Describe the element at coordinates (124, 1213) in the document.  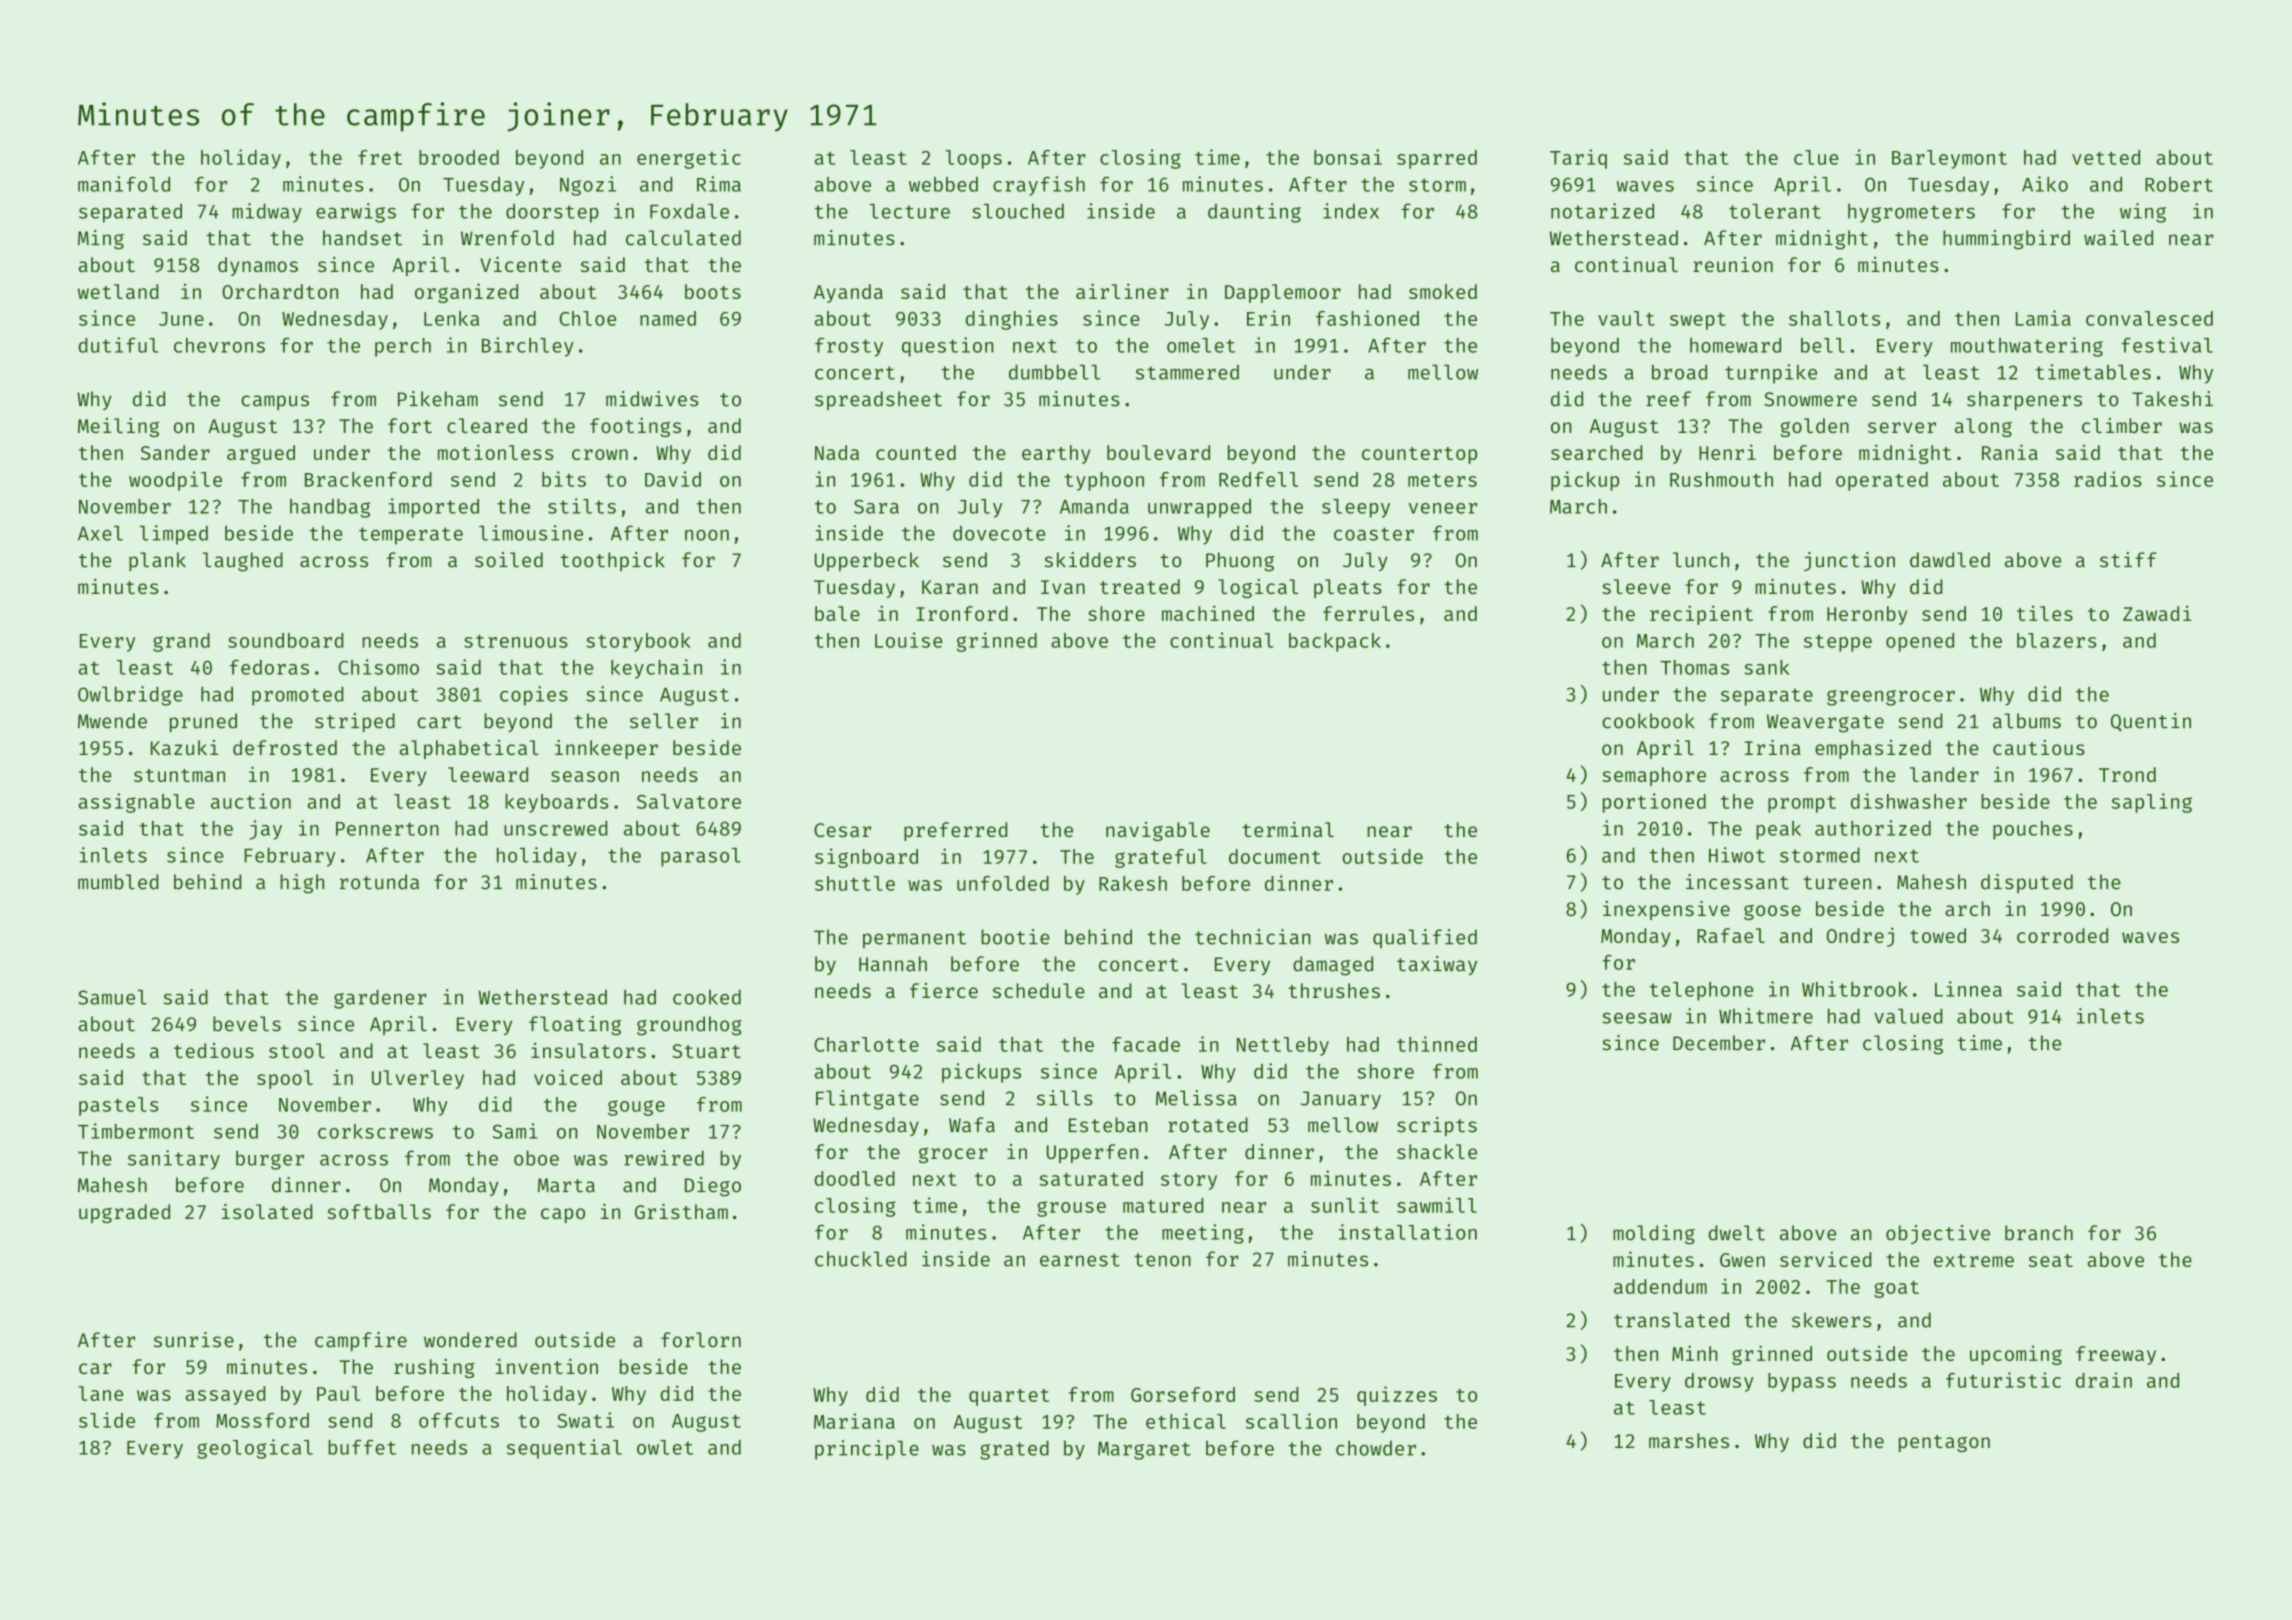
I see `upgraded` at that location.
